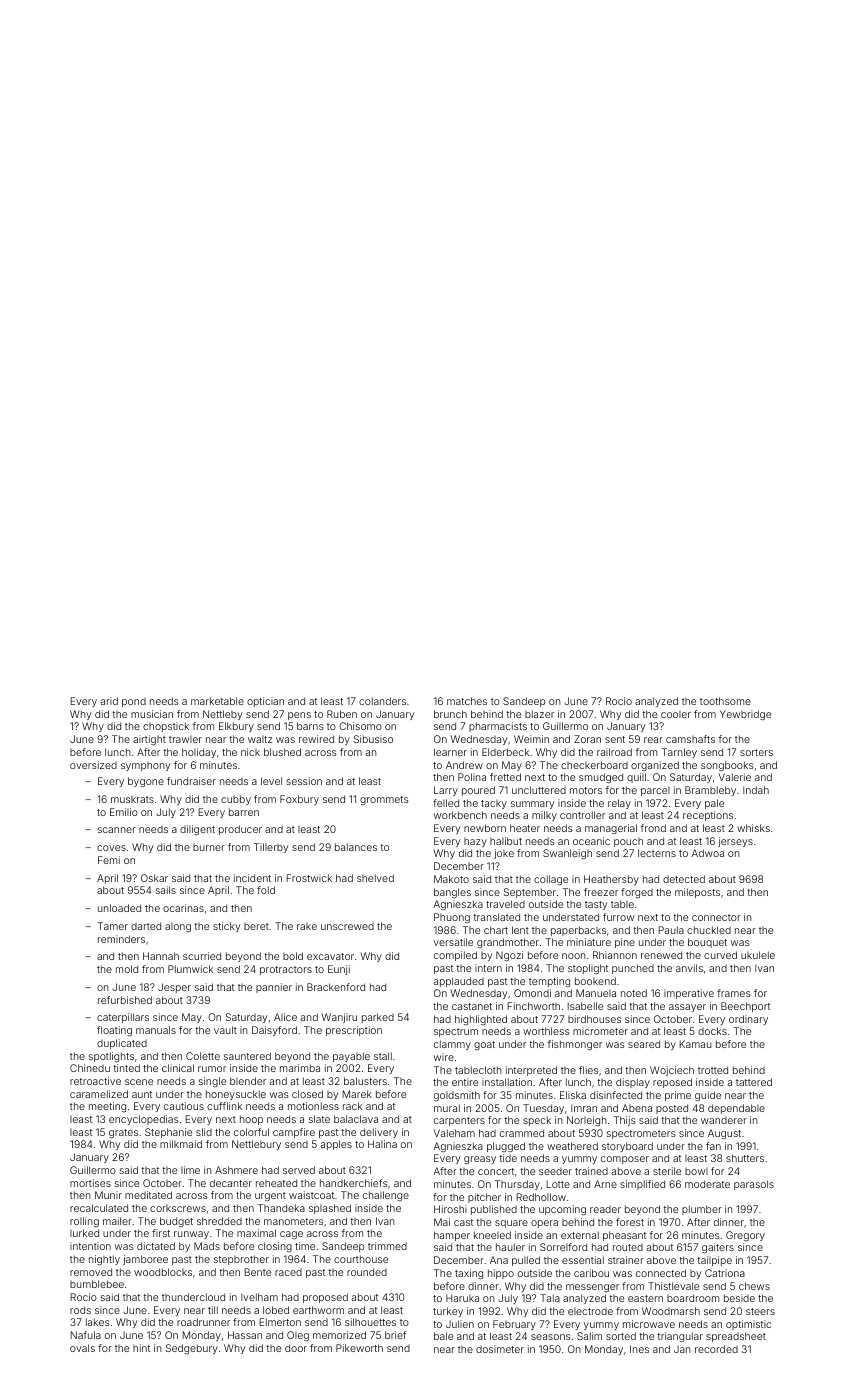  I want to click on Plumwick, so click(190, 969).
